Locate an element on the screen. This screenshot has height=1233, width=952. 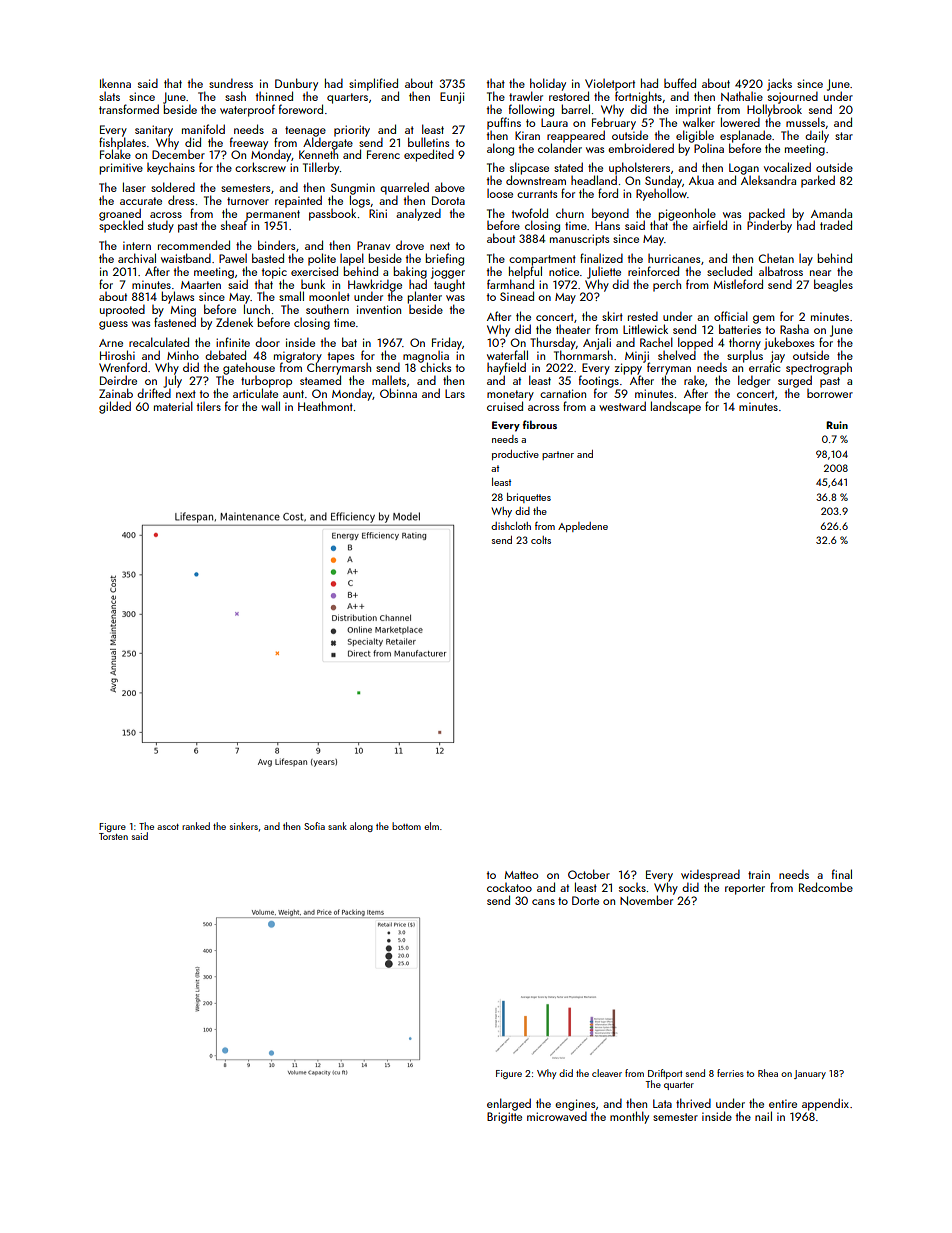
Sofia is located at coordinates (314, 826).
